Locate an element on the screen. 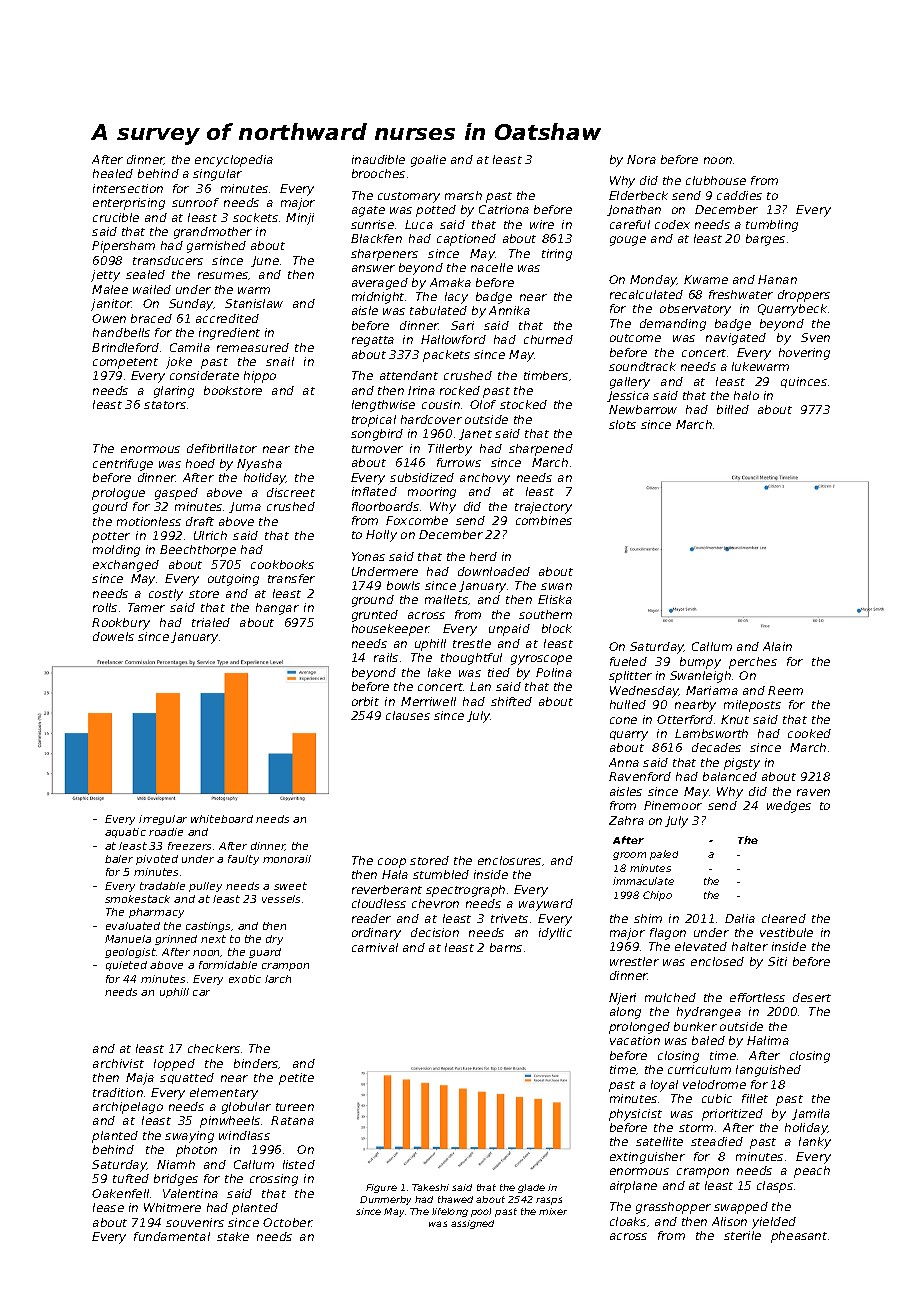 This screenshot has height=1308, width=924. Anna is located at coordinates (624, 762).
